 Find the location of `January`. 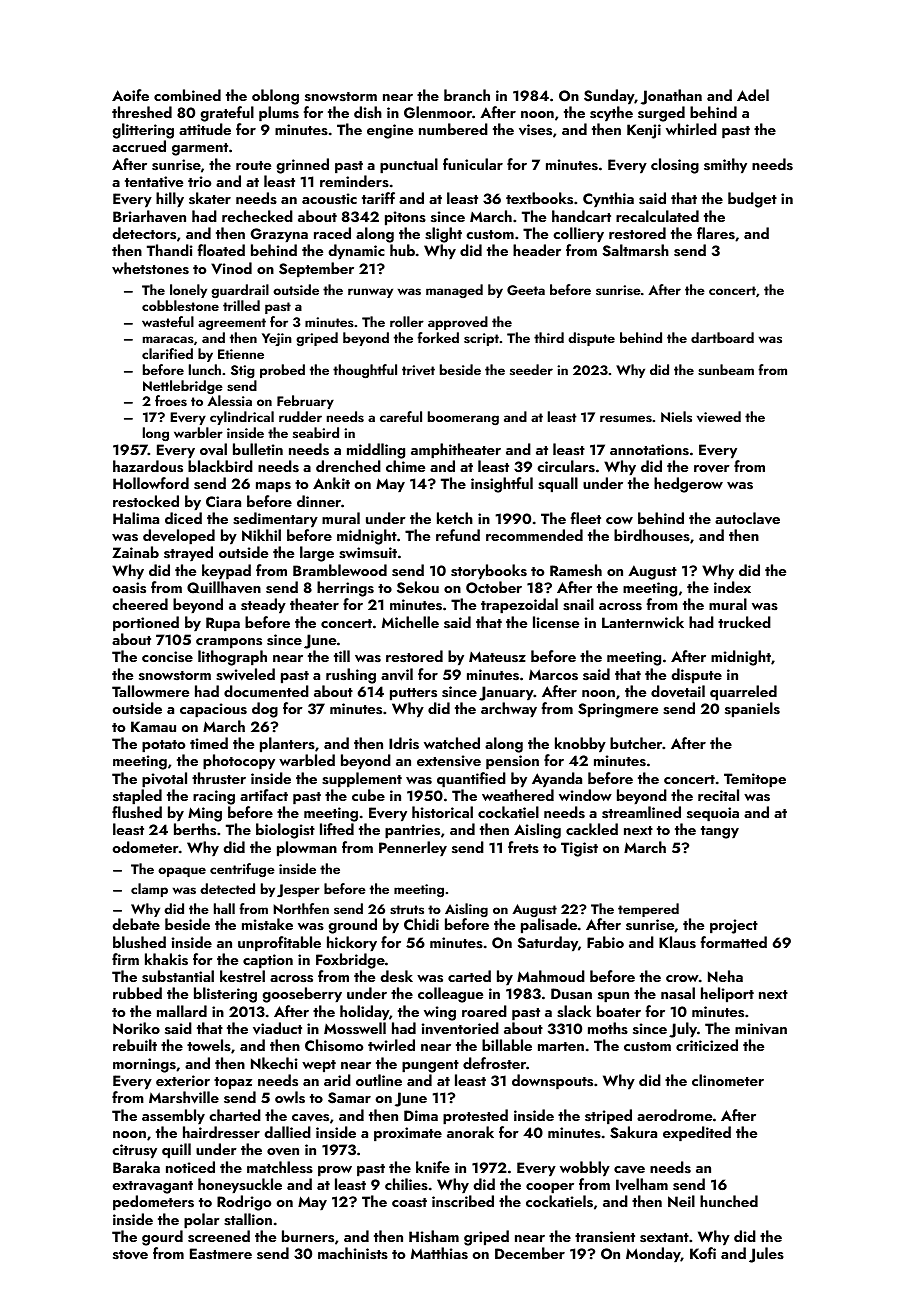

January is located at coordinates (506, 693).
